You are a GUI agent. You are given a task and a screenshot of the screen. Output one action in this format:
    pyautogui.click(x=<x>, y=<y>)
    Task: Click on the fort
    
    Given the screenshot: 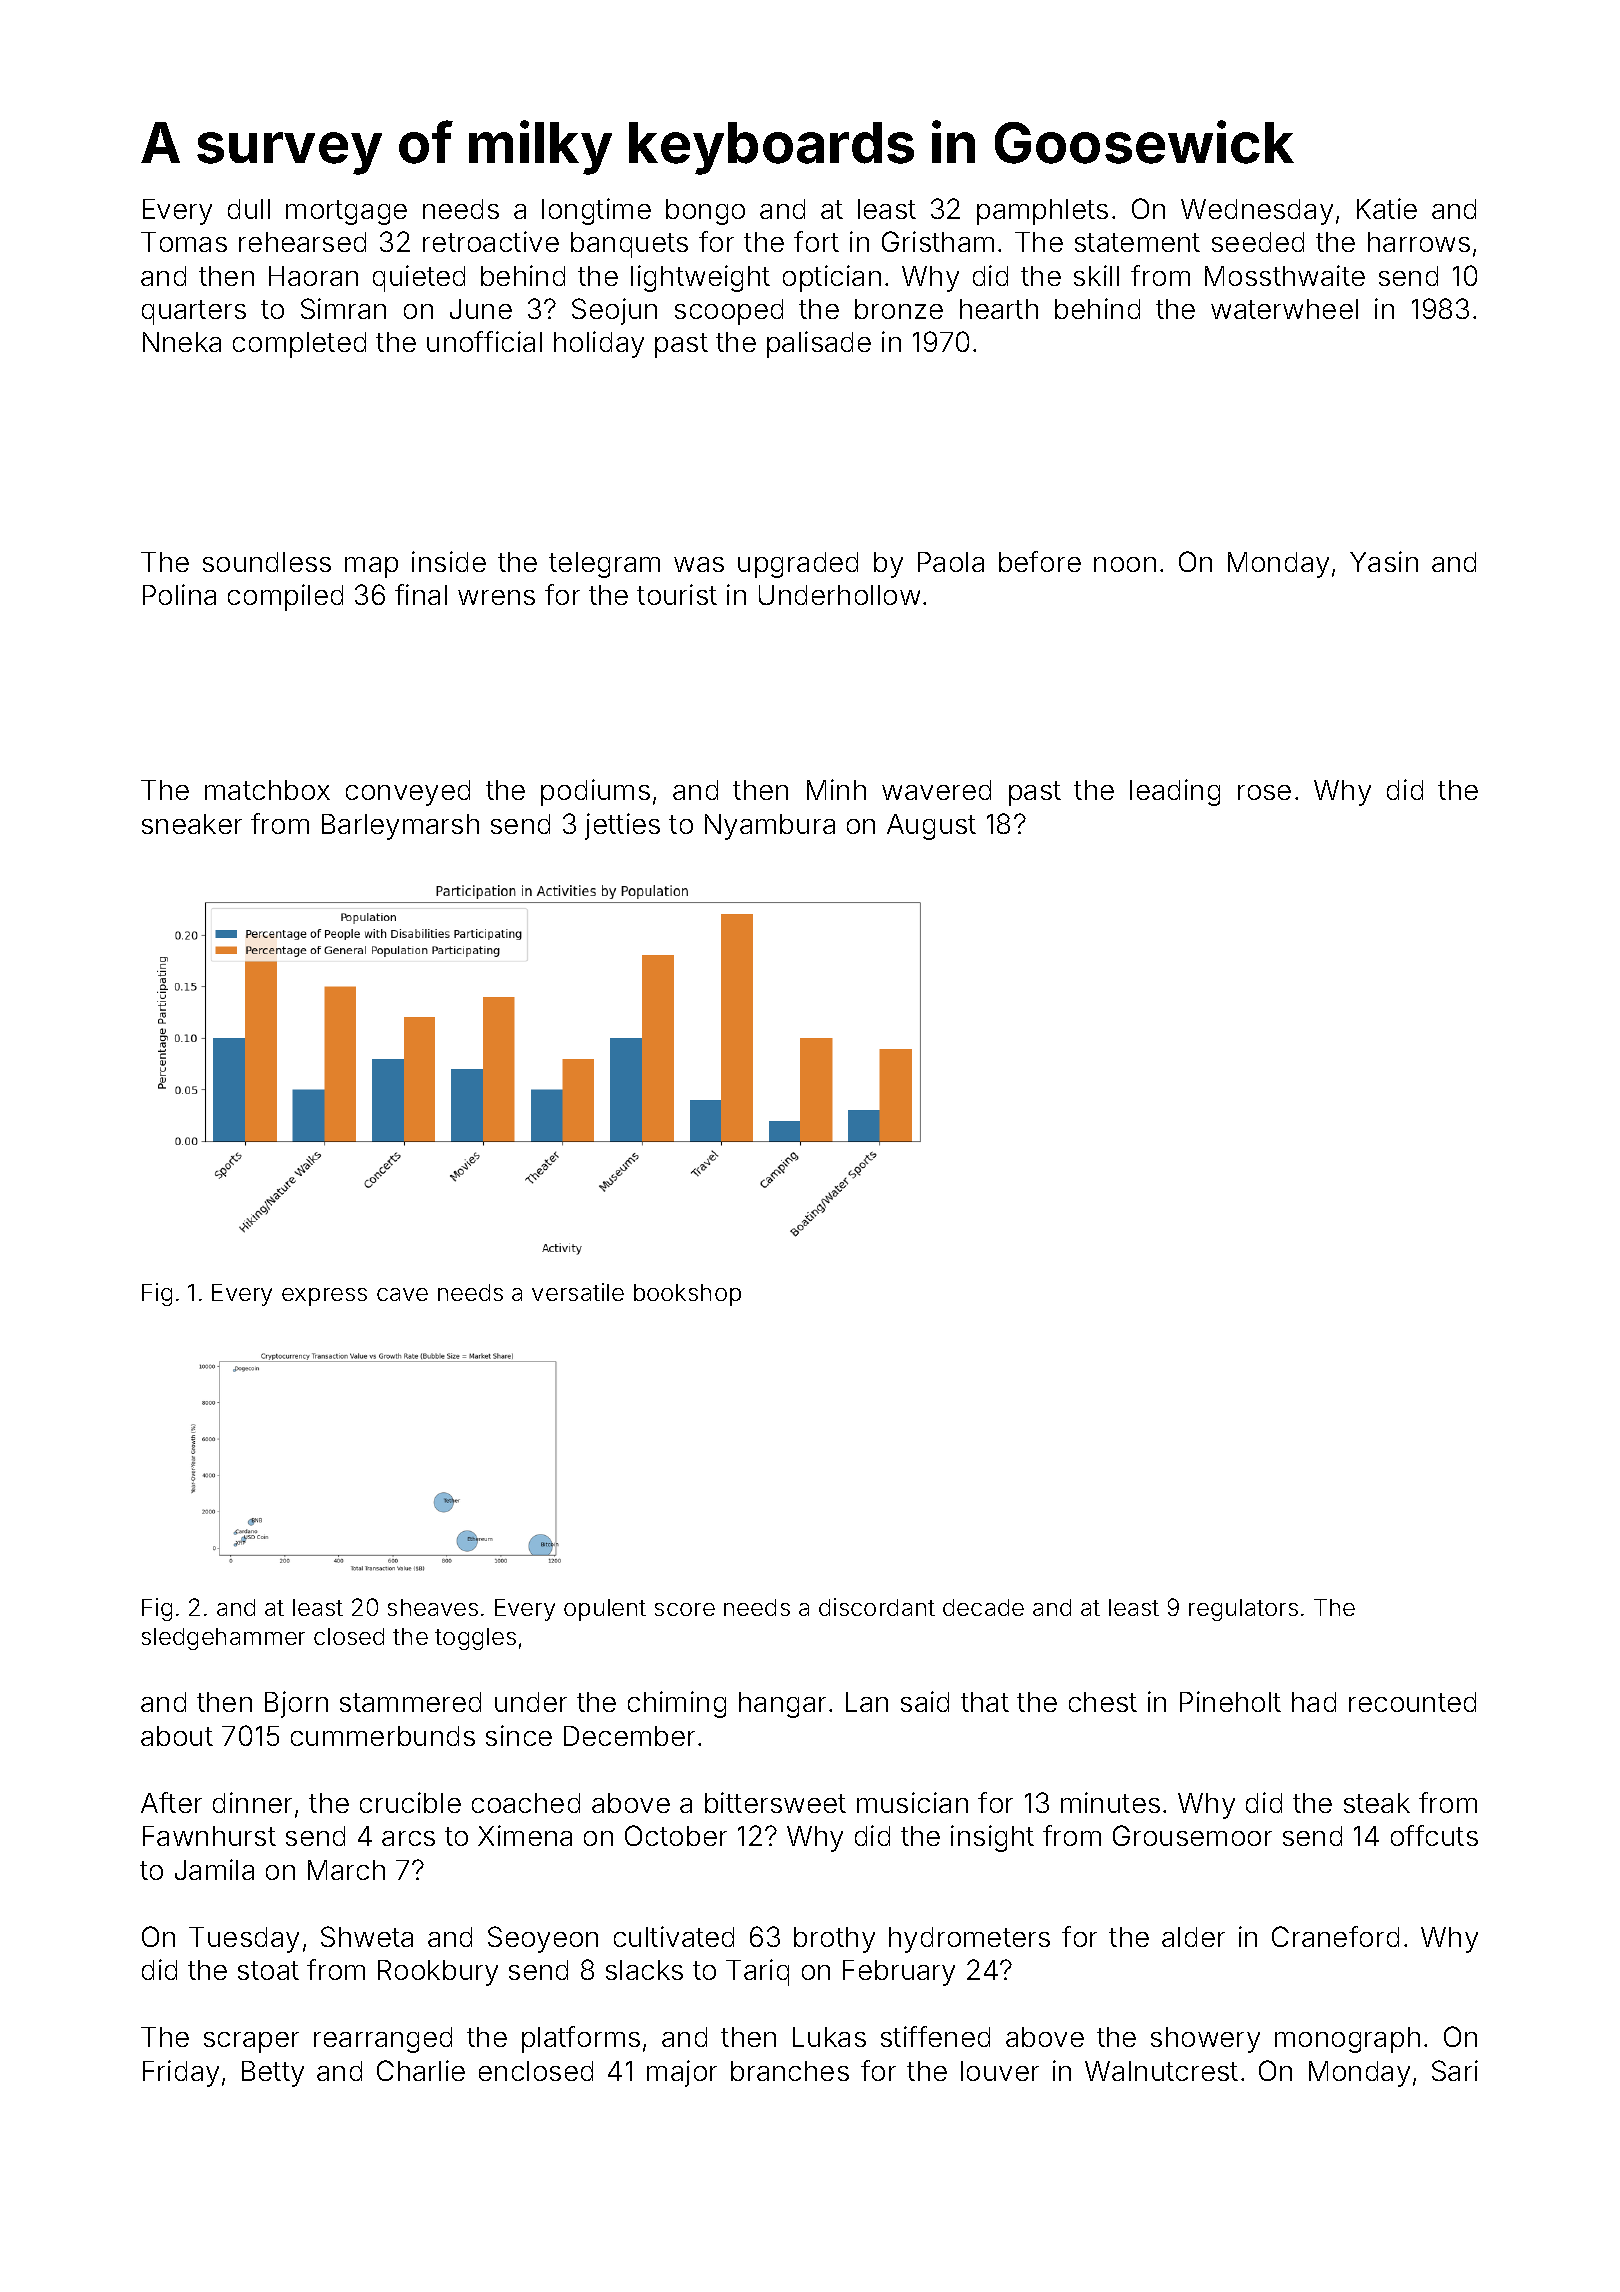 What is the action you would take?
    pyautogui.click(x=816, y=241)
